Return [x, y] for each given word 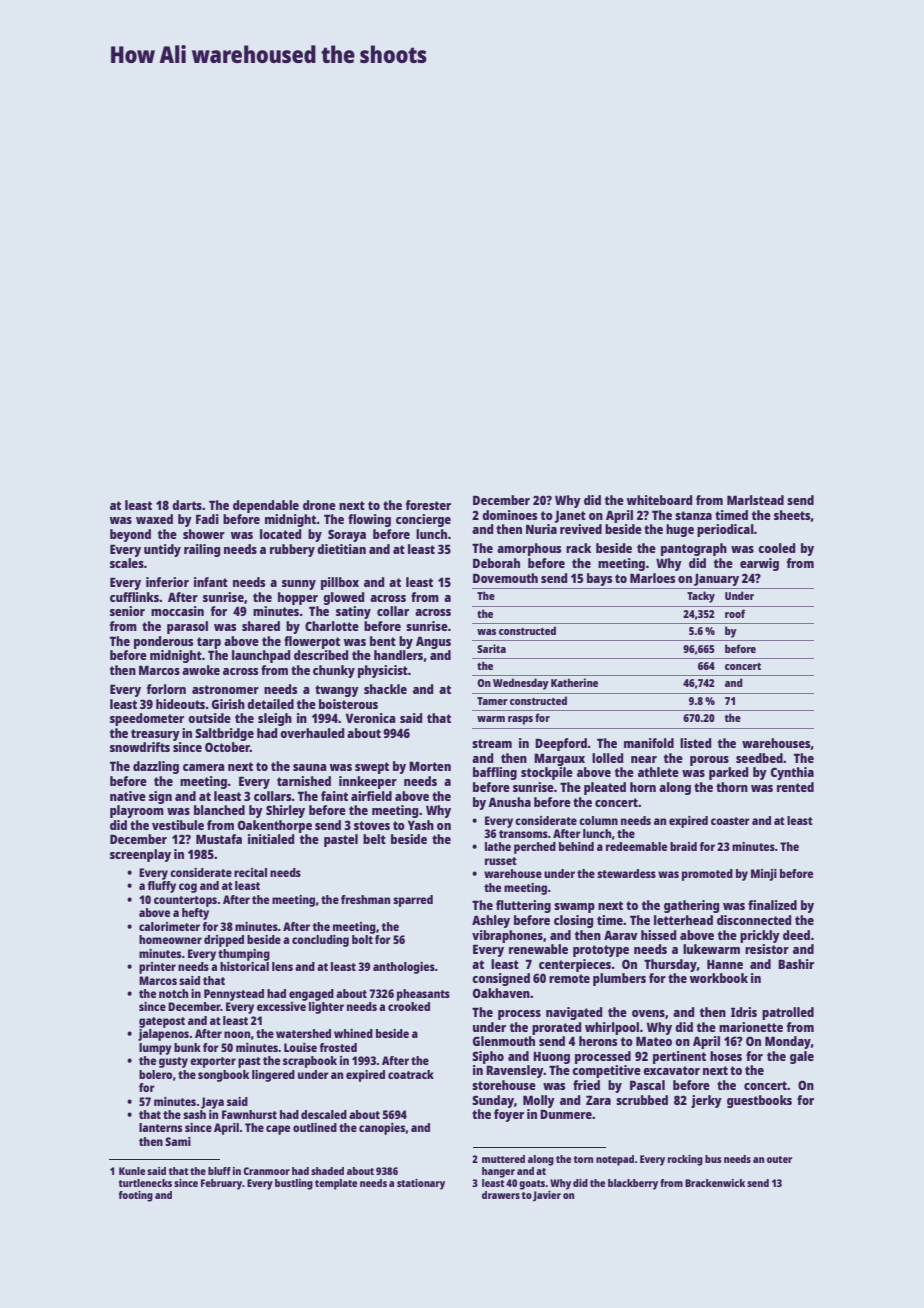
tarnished [304, 781]
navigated [574, 1013]
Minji [764, 875]
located [280, 534]
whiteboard [659, 500]
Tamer [492, 701]
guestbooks [759, 1101]
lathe [498, 846]
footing [136, 1196]
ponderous [163, 642]
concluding [320, 941]
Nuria [541, 529]
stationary [421, 1184]
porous [709, 761]
